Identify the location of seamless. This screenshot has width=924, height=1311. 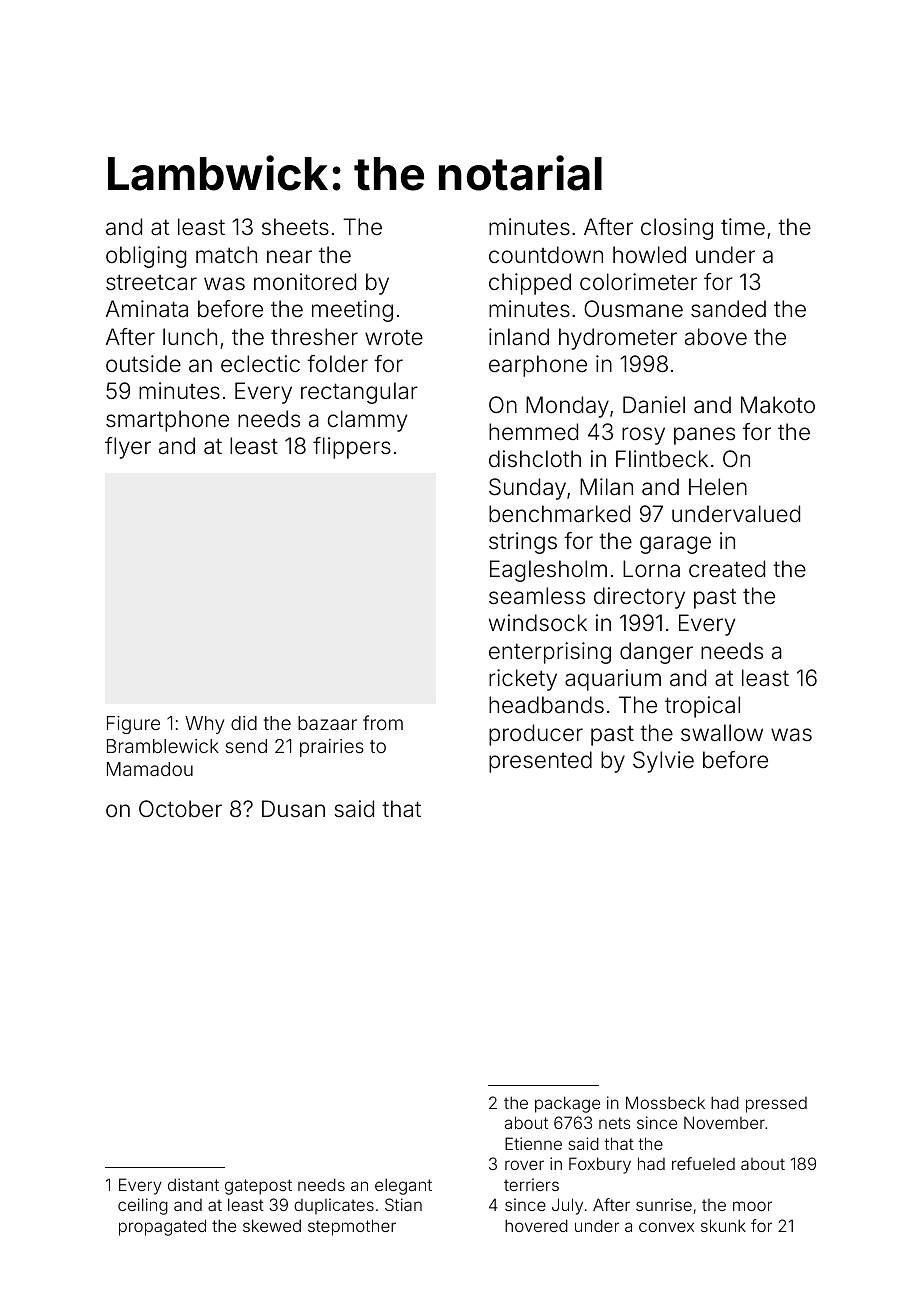
(537, 596).
